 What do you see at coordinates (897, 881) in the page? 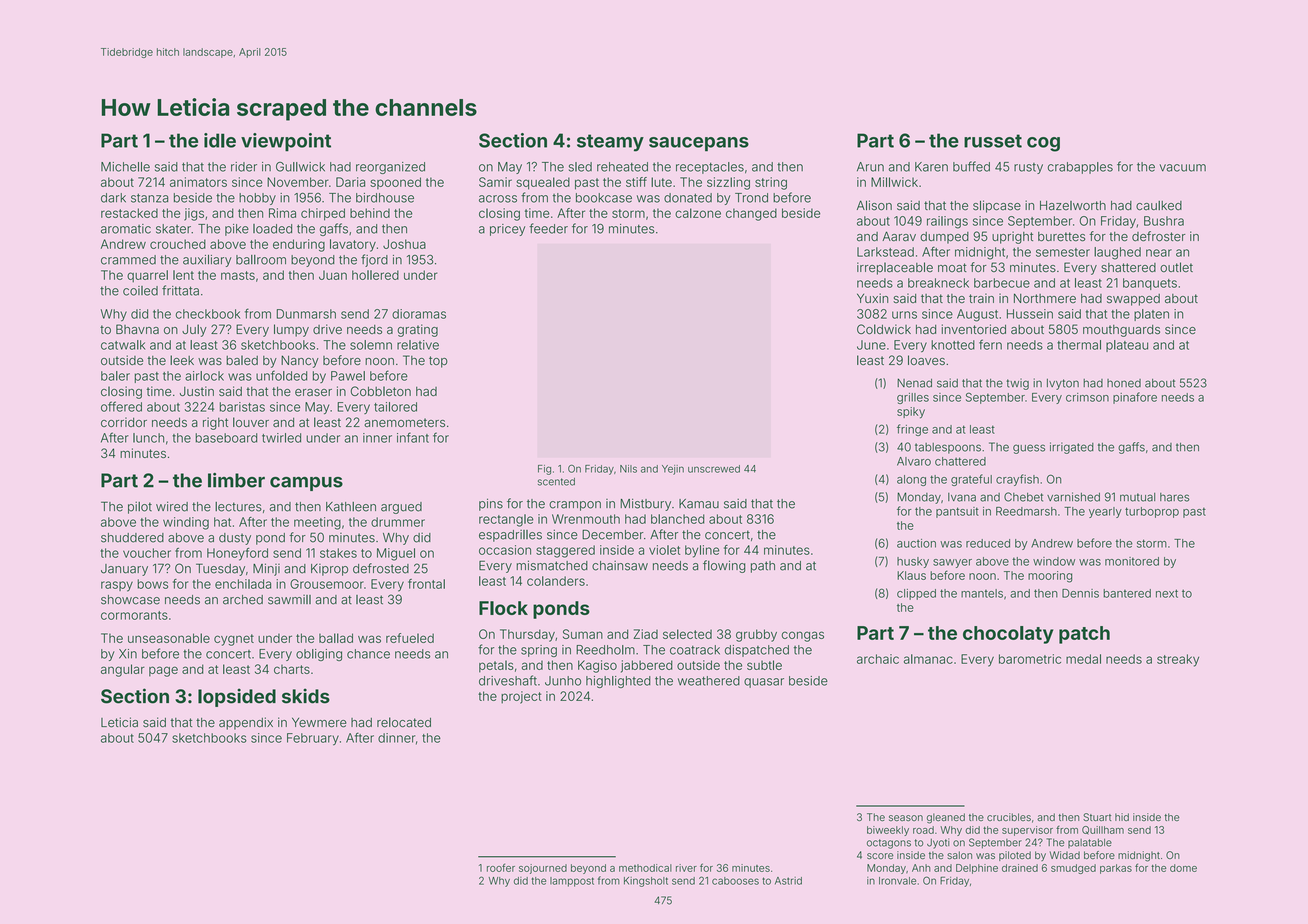
I see `Ironvale` at bounding box center [897, 881].
